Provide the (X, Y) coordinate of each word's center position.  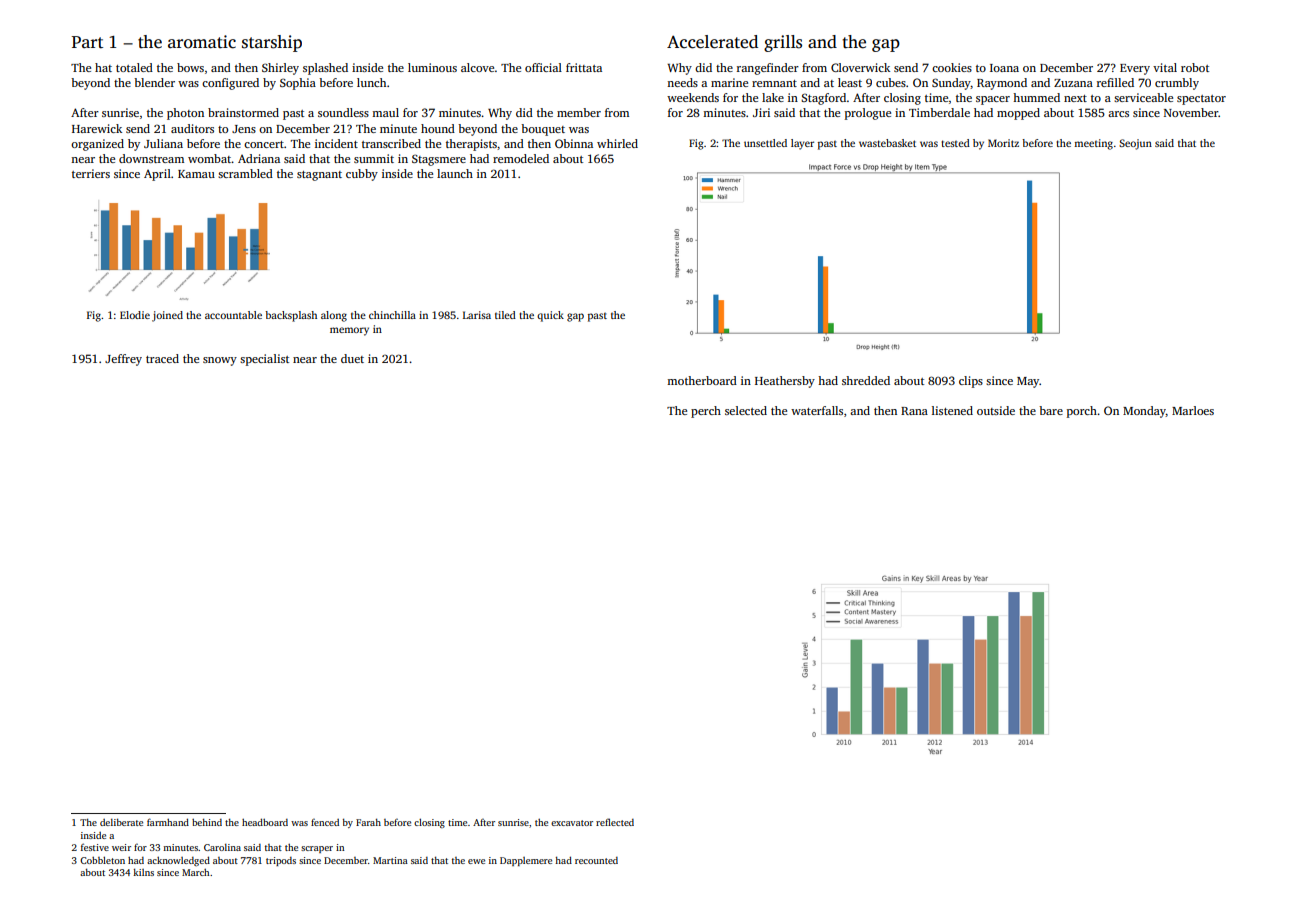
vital (1165, 67)
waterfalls (817, 410)
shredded (866, 380)
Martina (390, 860)
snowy (220, 361)
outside (996, 410)
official (543, 67)
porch (1082, 412)
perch (706, 412)
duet (352, 358)
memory (349, 331)
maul (385, 112)
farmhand (168, 822)
